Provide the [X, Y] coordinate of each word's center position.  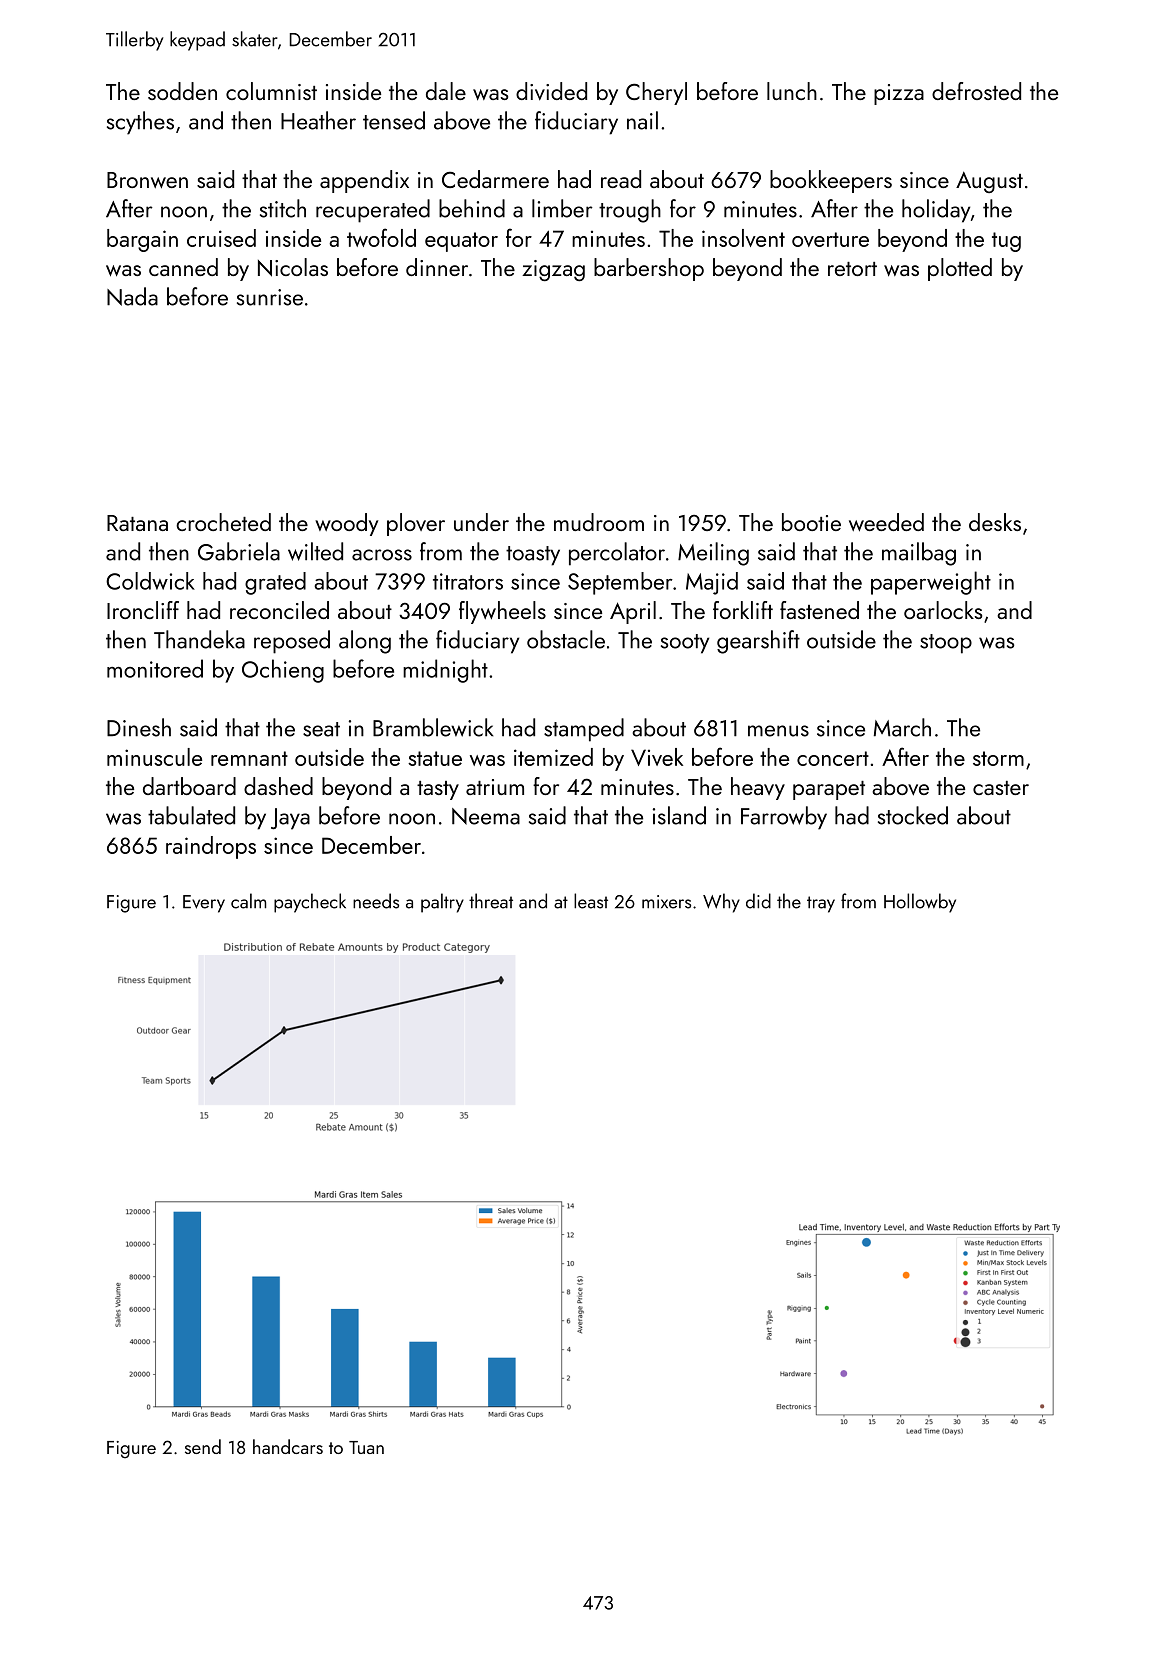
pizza [899, 94]
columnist [271, 91]
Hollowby [920, 903]
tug [1006, 242]
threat [491, 901]
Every [204, 904]
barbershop [649, 269]
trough [630, 211]
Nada [132, 296]
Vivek [657, 757]
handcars [288, 1446]
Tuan [366, 1447]
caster [1001, 788]
